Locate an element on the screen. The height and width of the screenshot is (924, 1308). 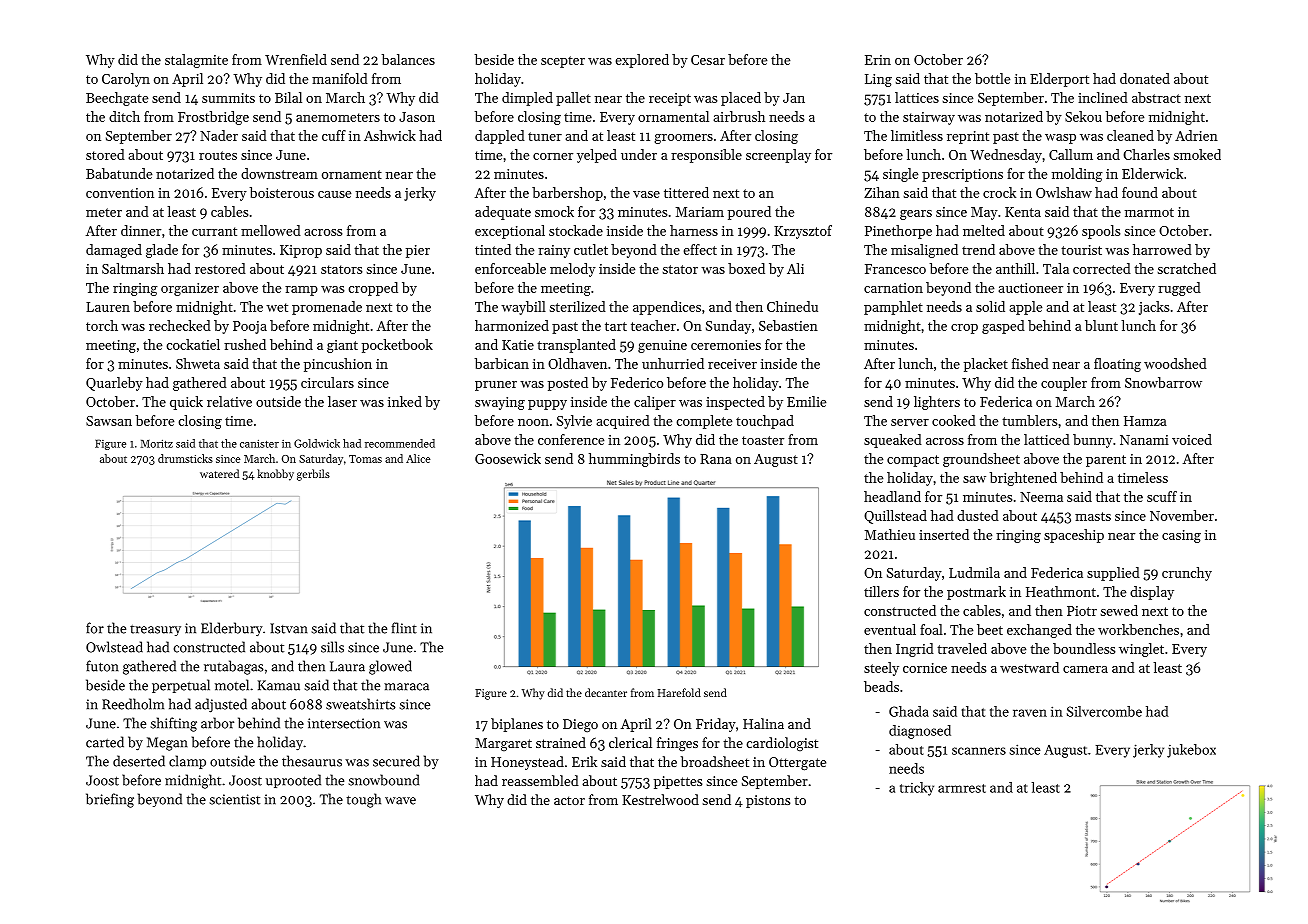
scepter is located at coordinates (563, 62).
